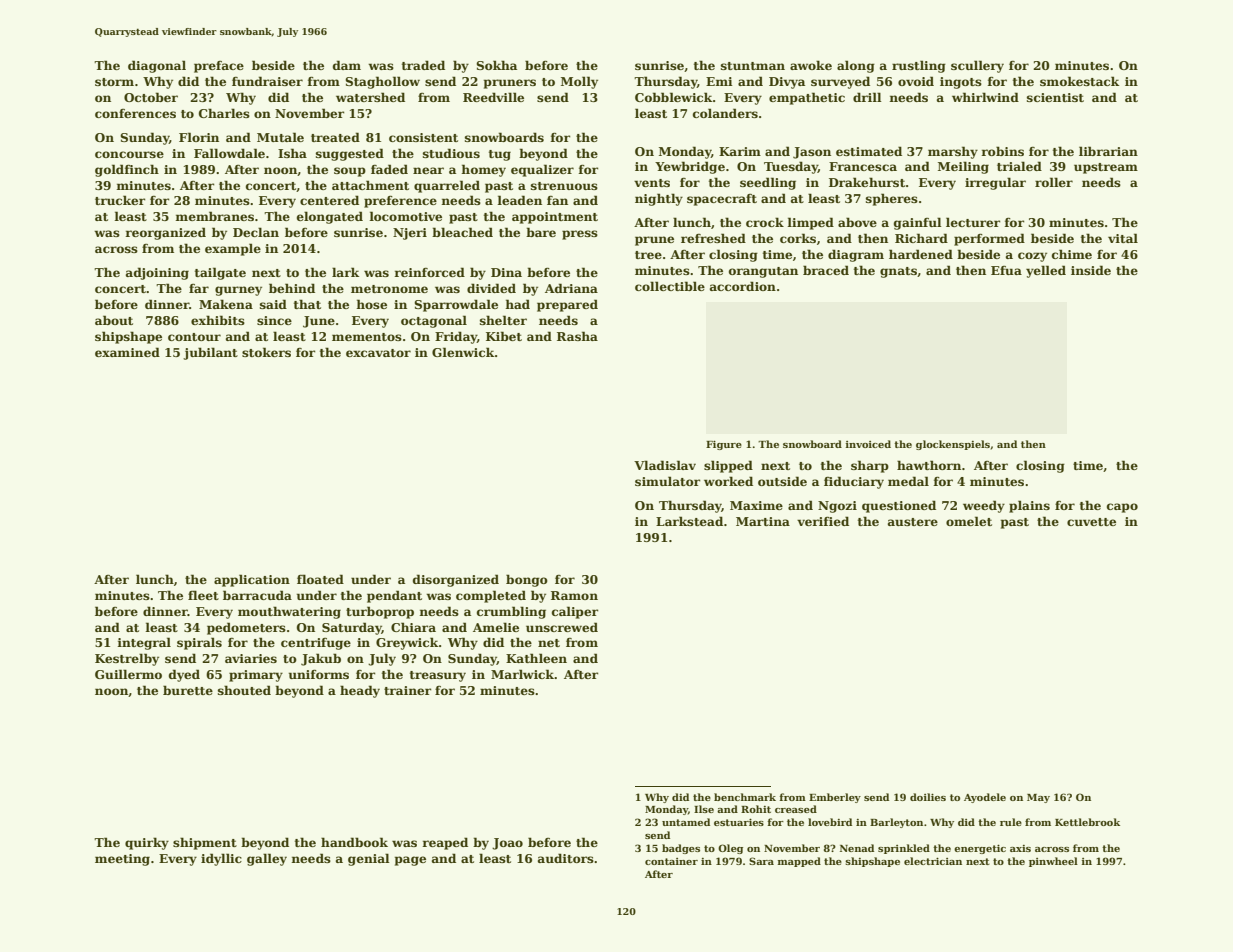  I want to click on burette, so click(188, 690).
